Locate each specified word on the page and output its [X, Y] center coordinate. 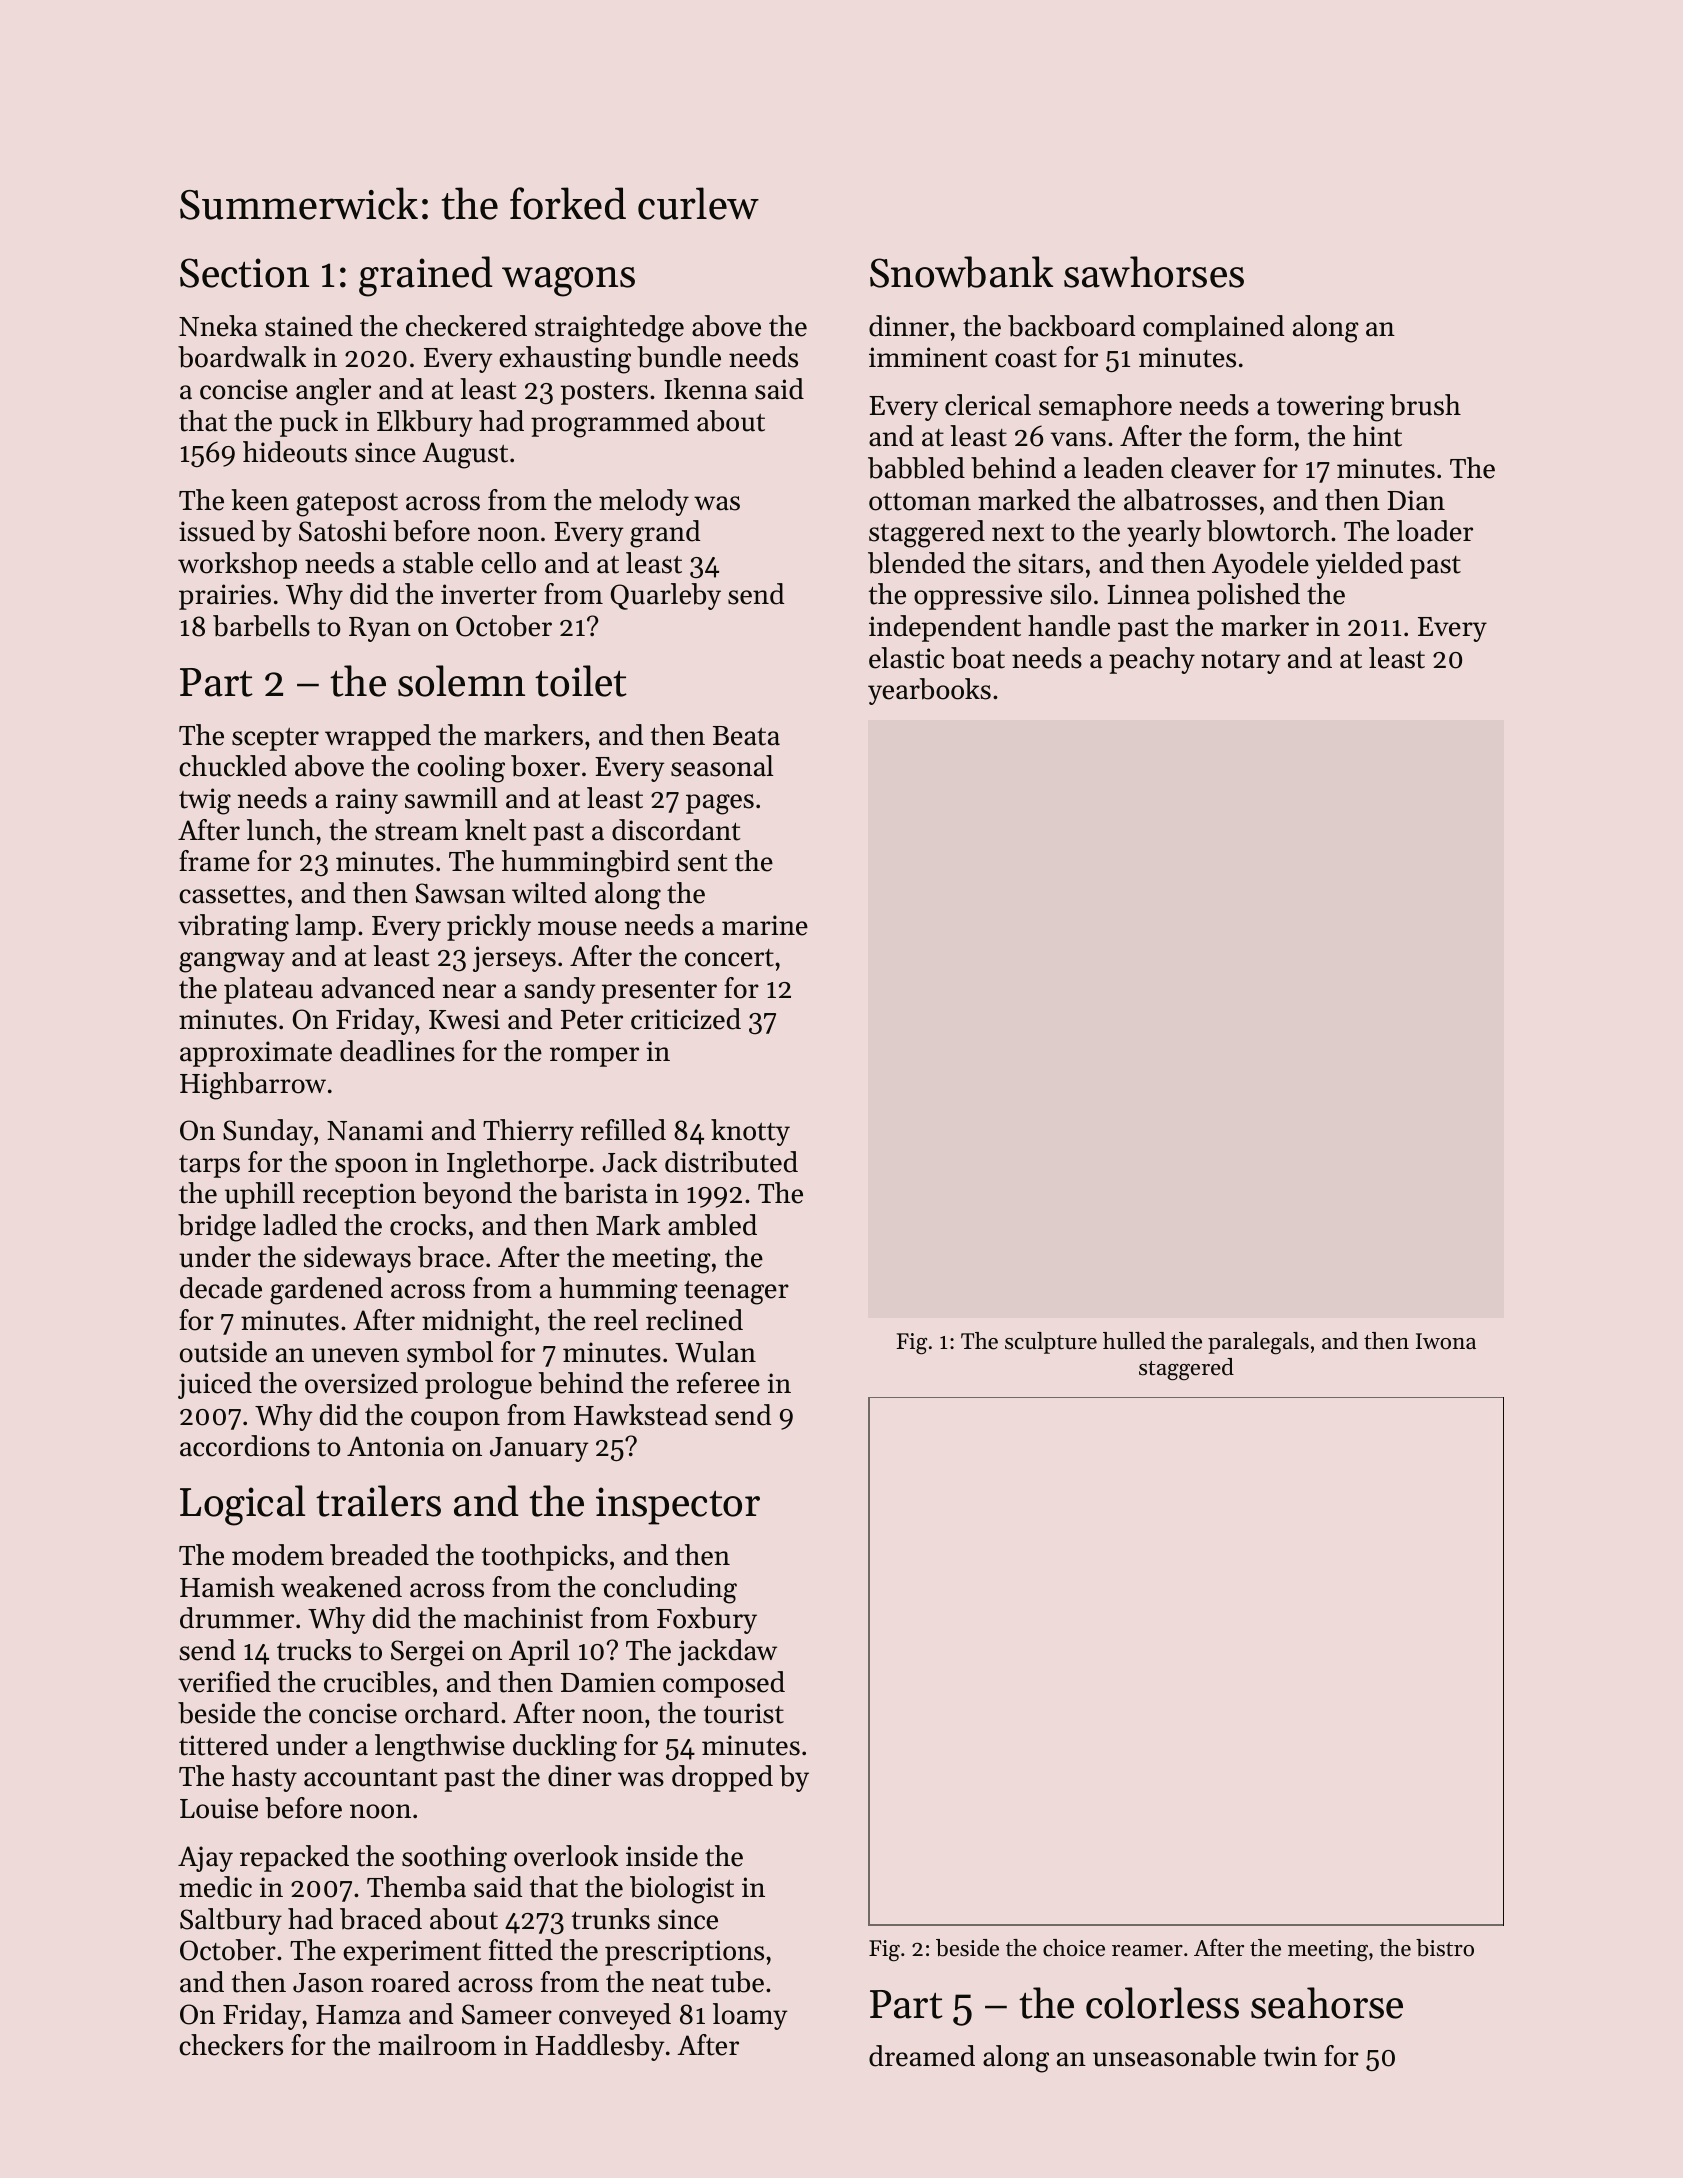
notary [1241, 662]
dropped [722, 1778]
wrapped [378, 737]
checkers [231, 2045]
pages [720, 804]
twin [1290, 2056]
